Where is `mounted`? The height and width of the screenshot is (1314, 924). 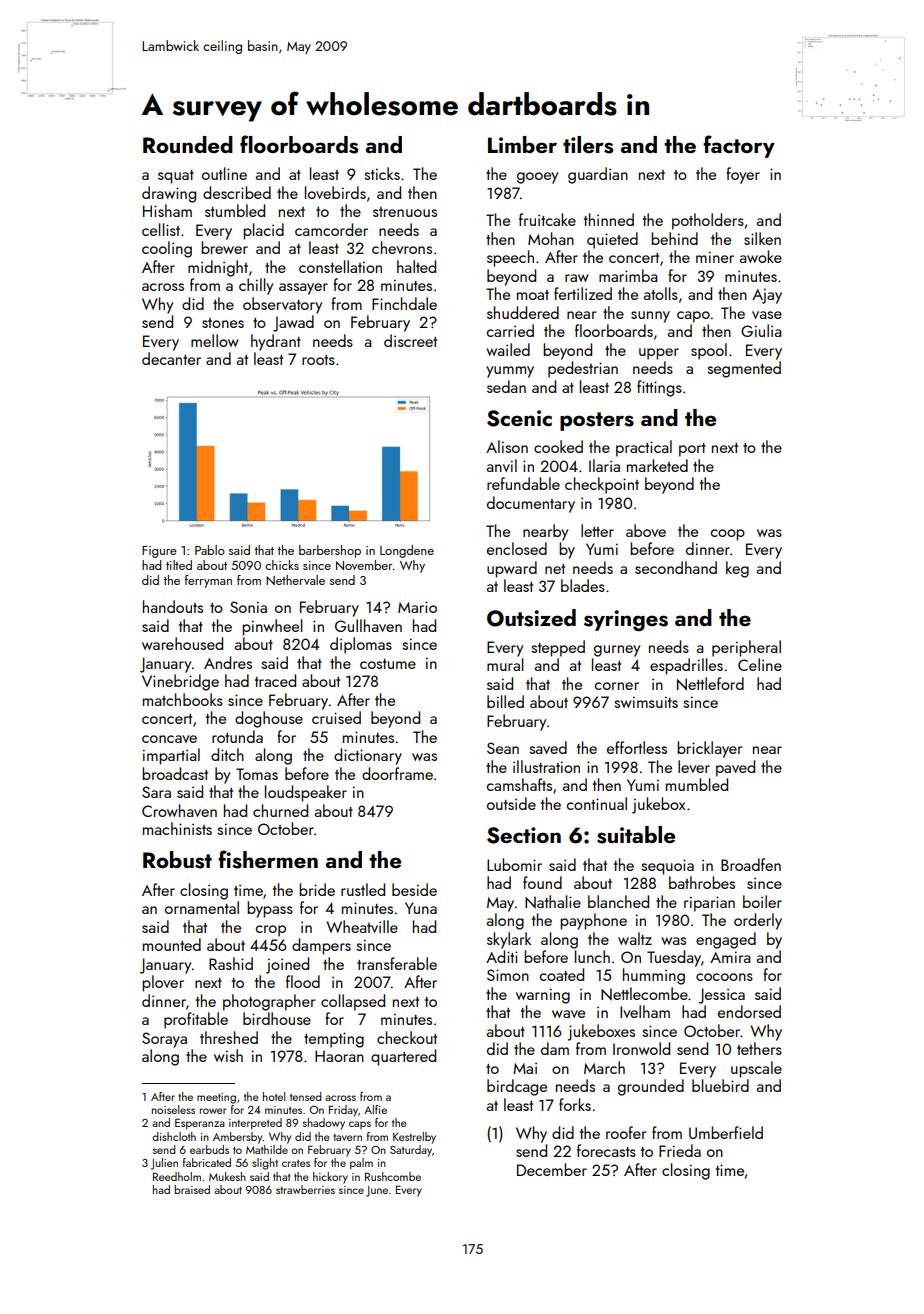 mounted is located at coordinates (172, 944).
